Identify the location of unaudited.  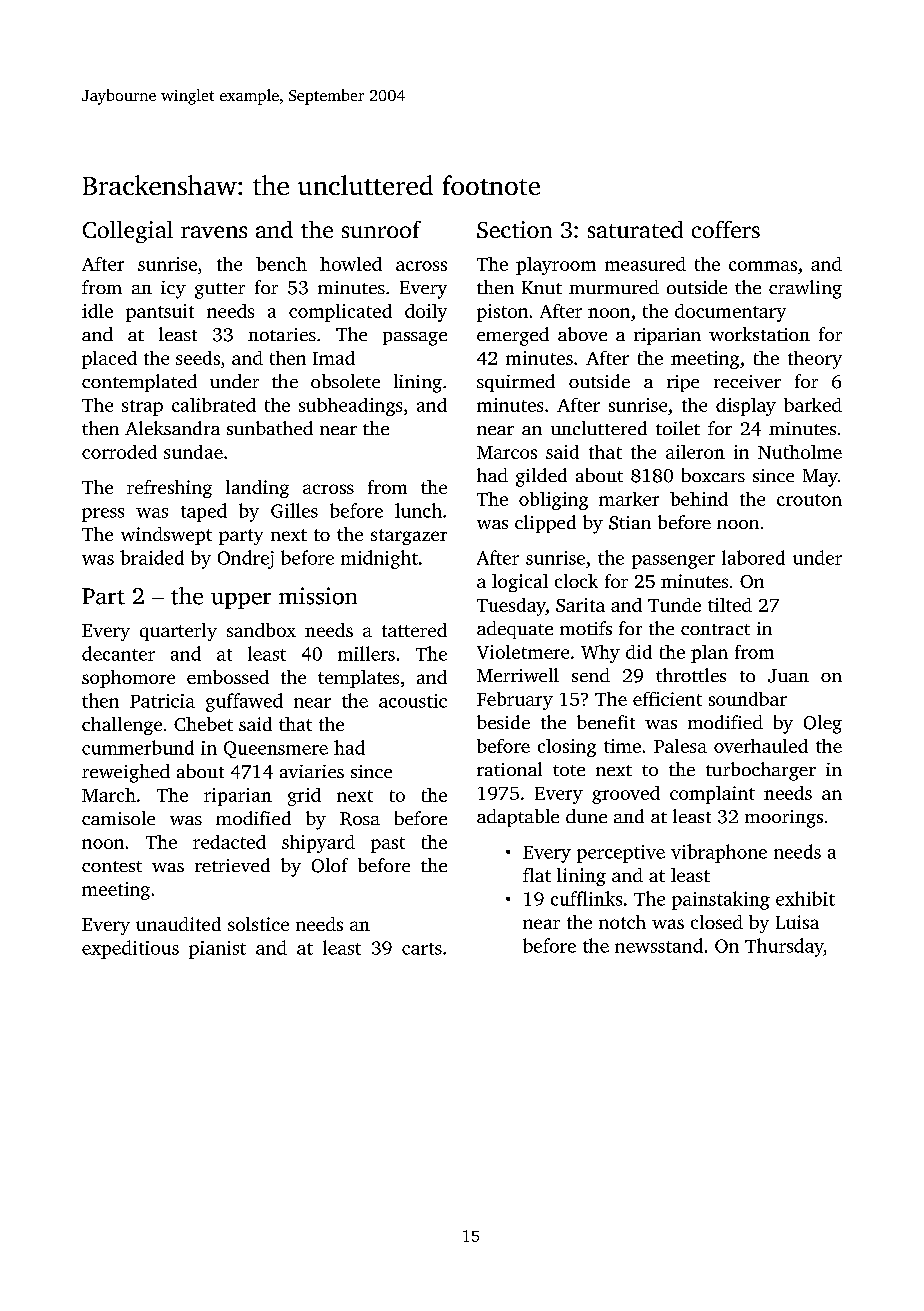
(178, 924).
